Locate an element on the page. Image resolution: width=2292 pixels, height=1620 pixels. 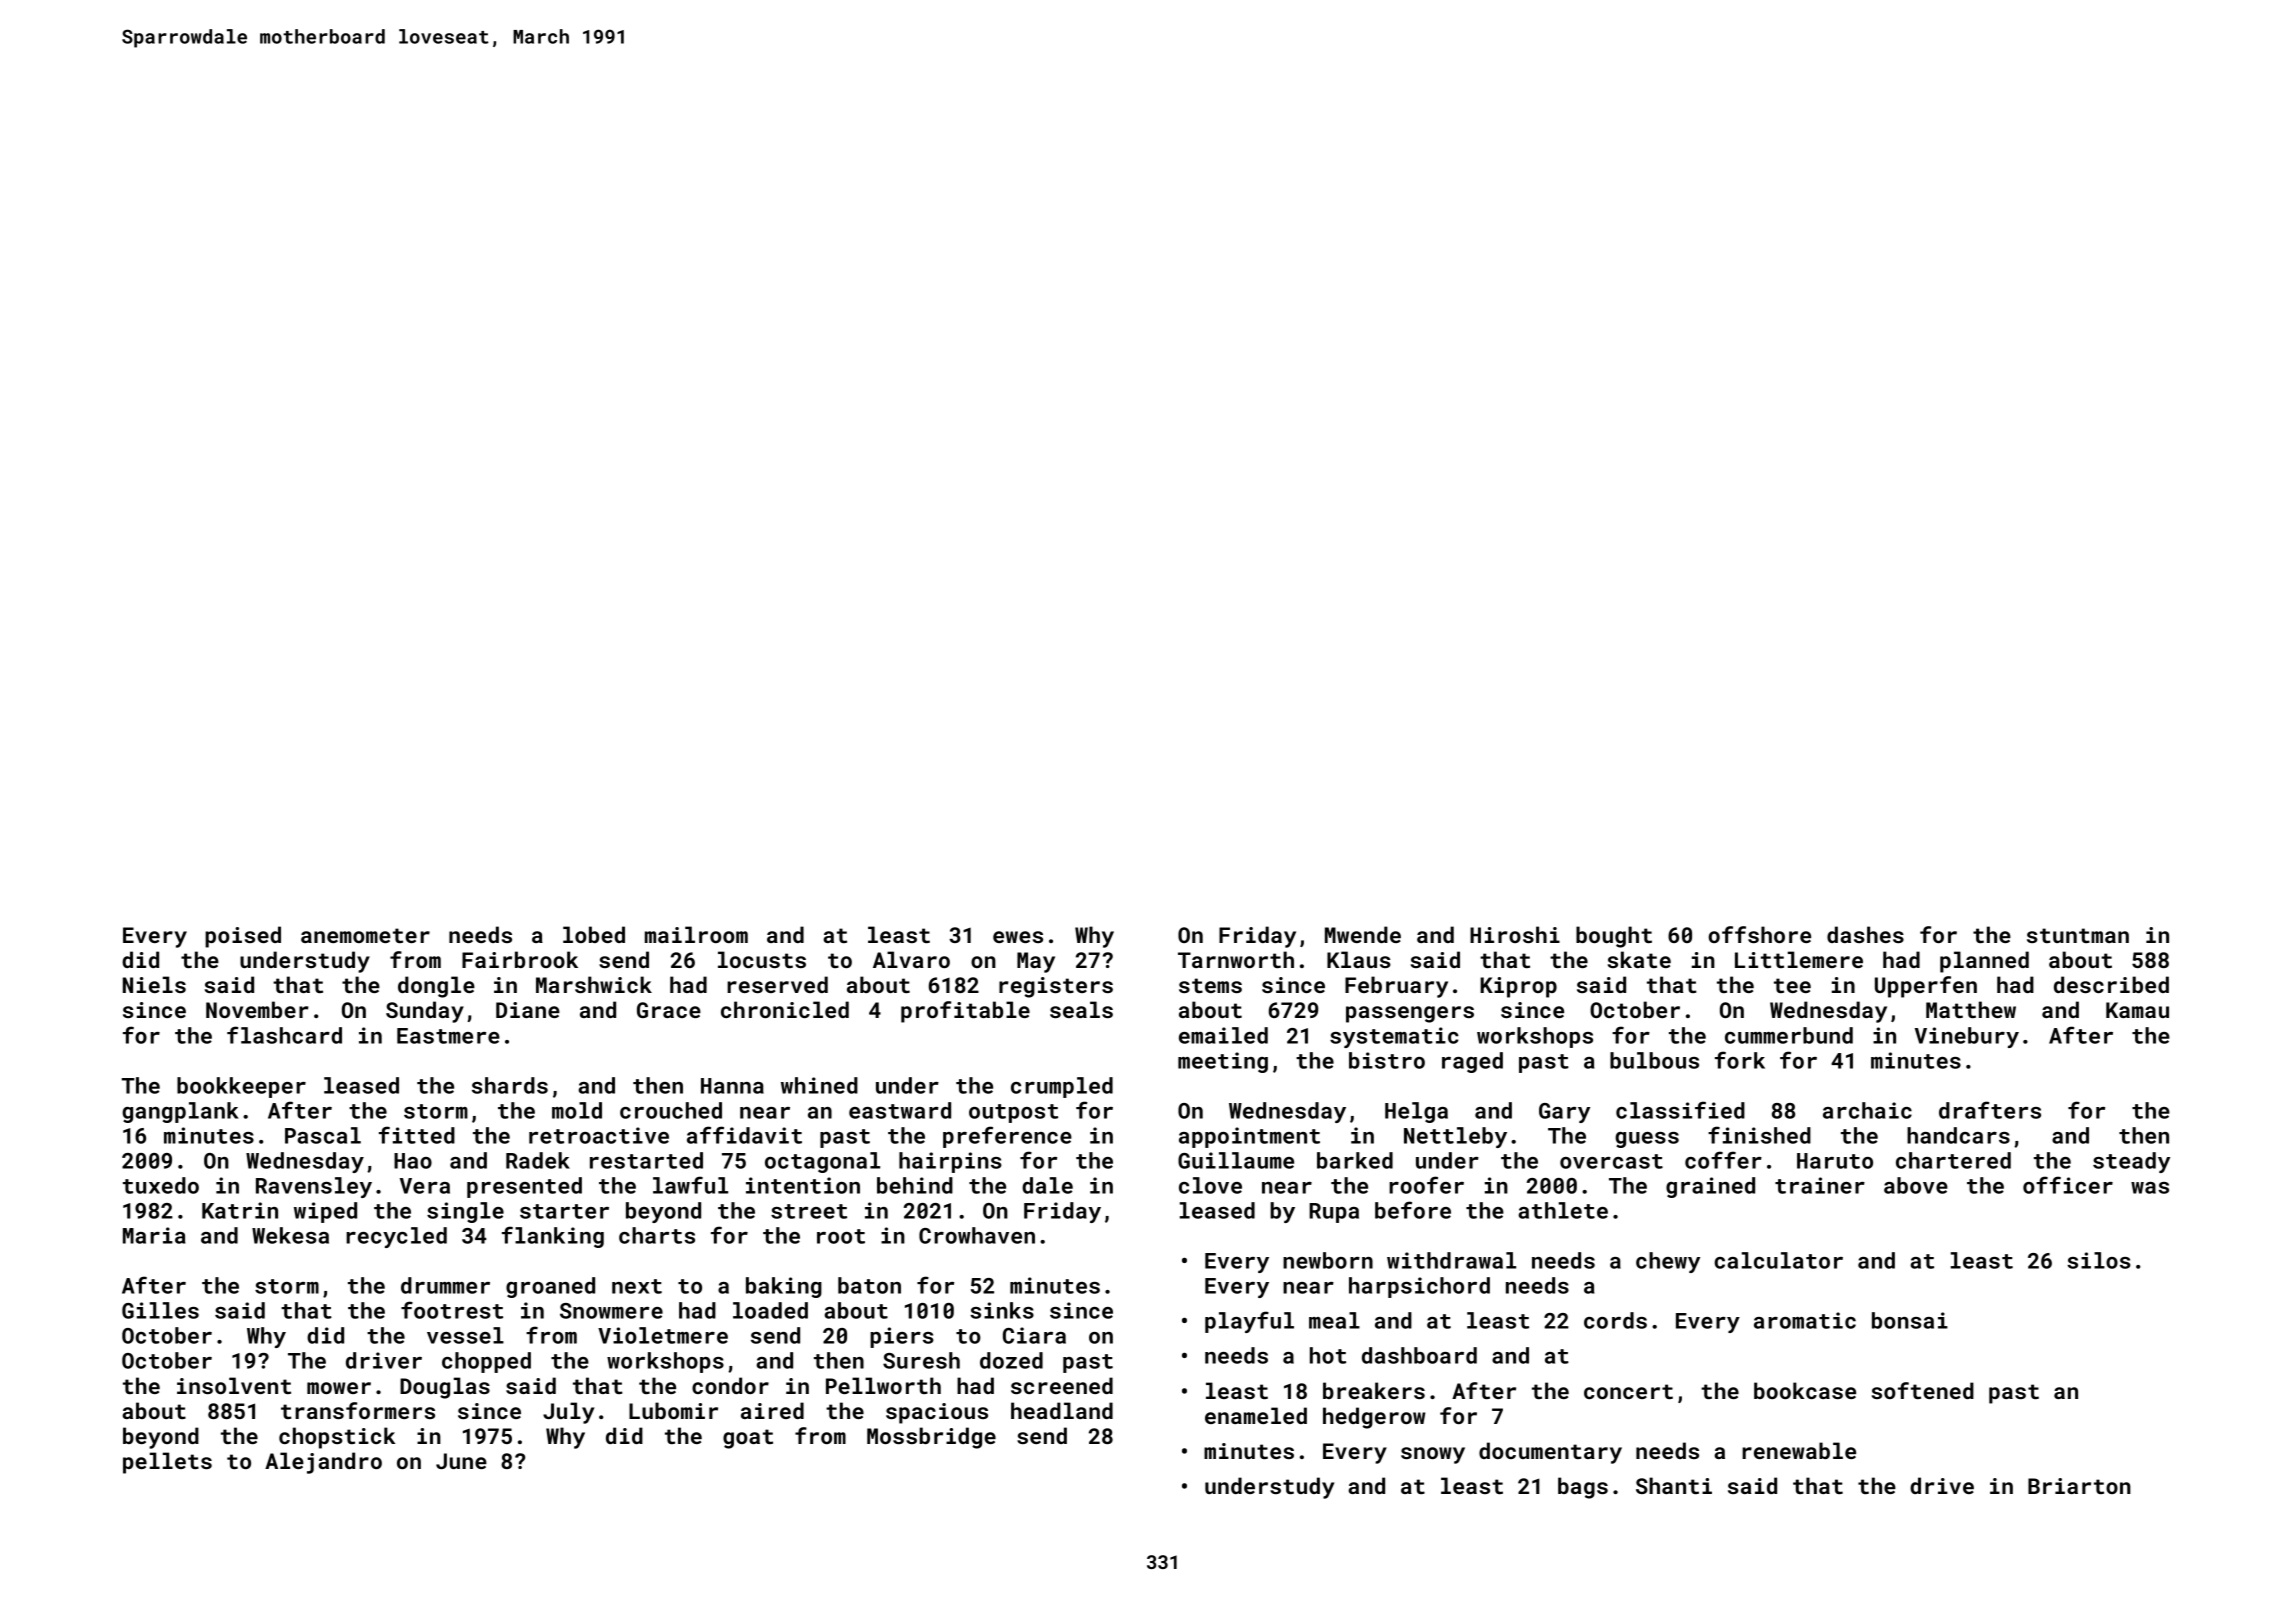
insolvent is located at coordinates (234, 1385).
